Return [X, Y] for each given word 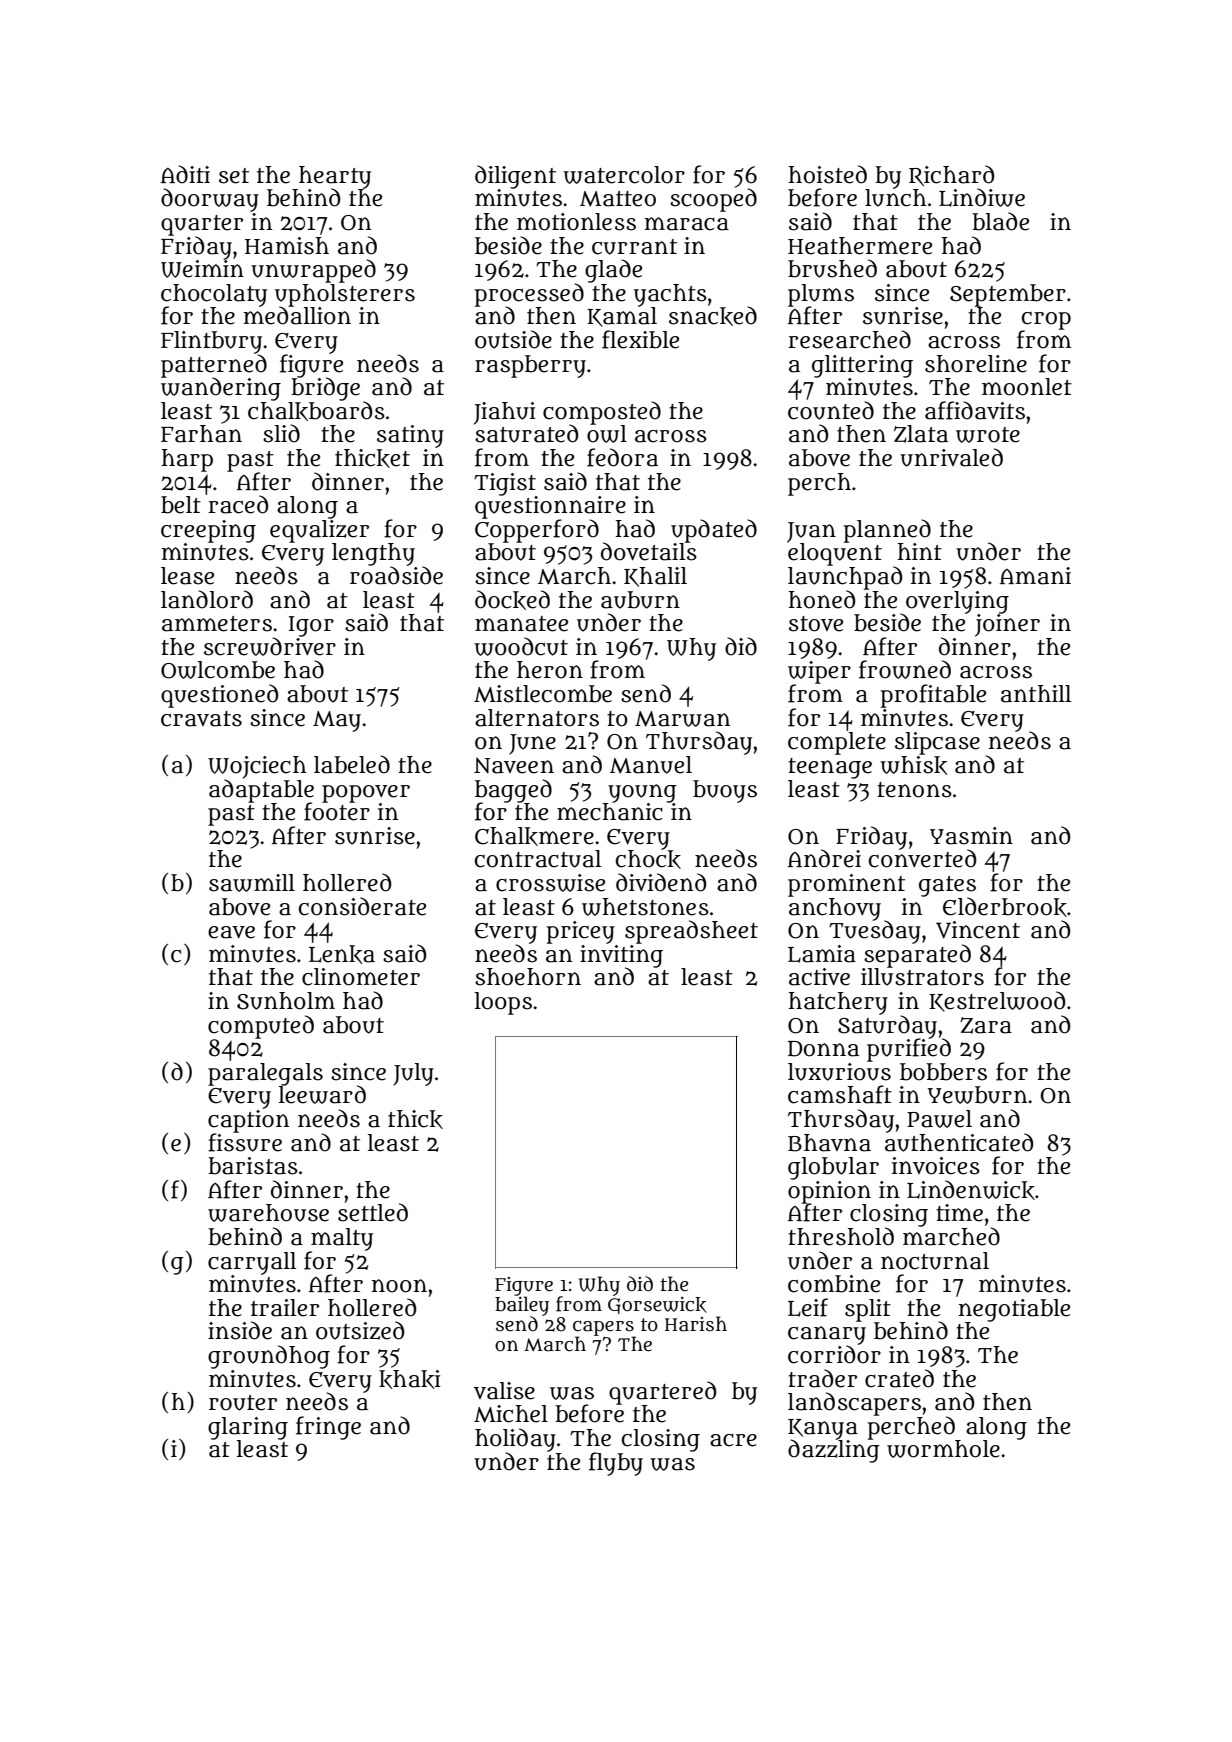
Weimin [202, 269]
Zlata [921, 434]
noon [399, 1286]
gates [947, 886]
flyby [616, 1464]
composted [602, 413]
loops [503, 1003]
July [413, 1074]
